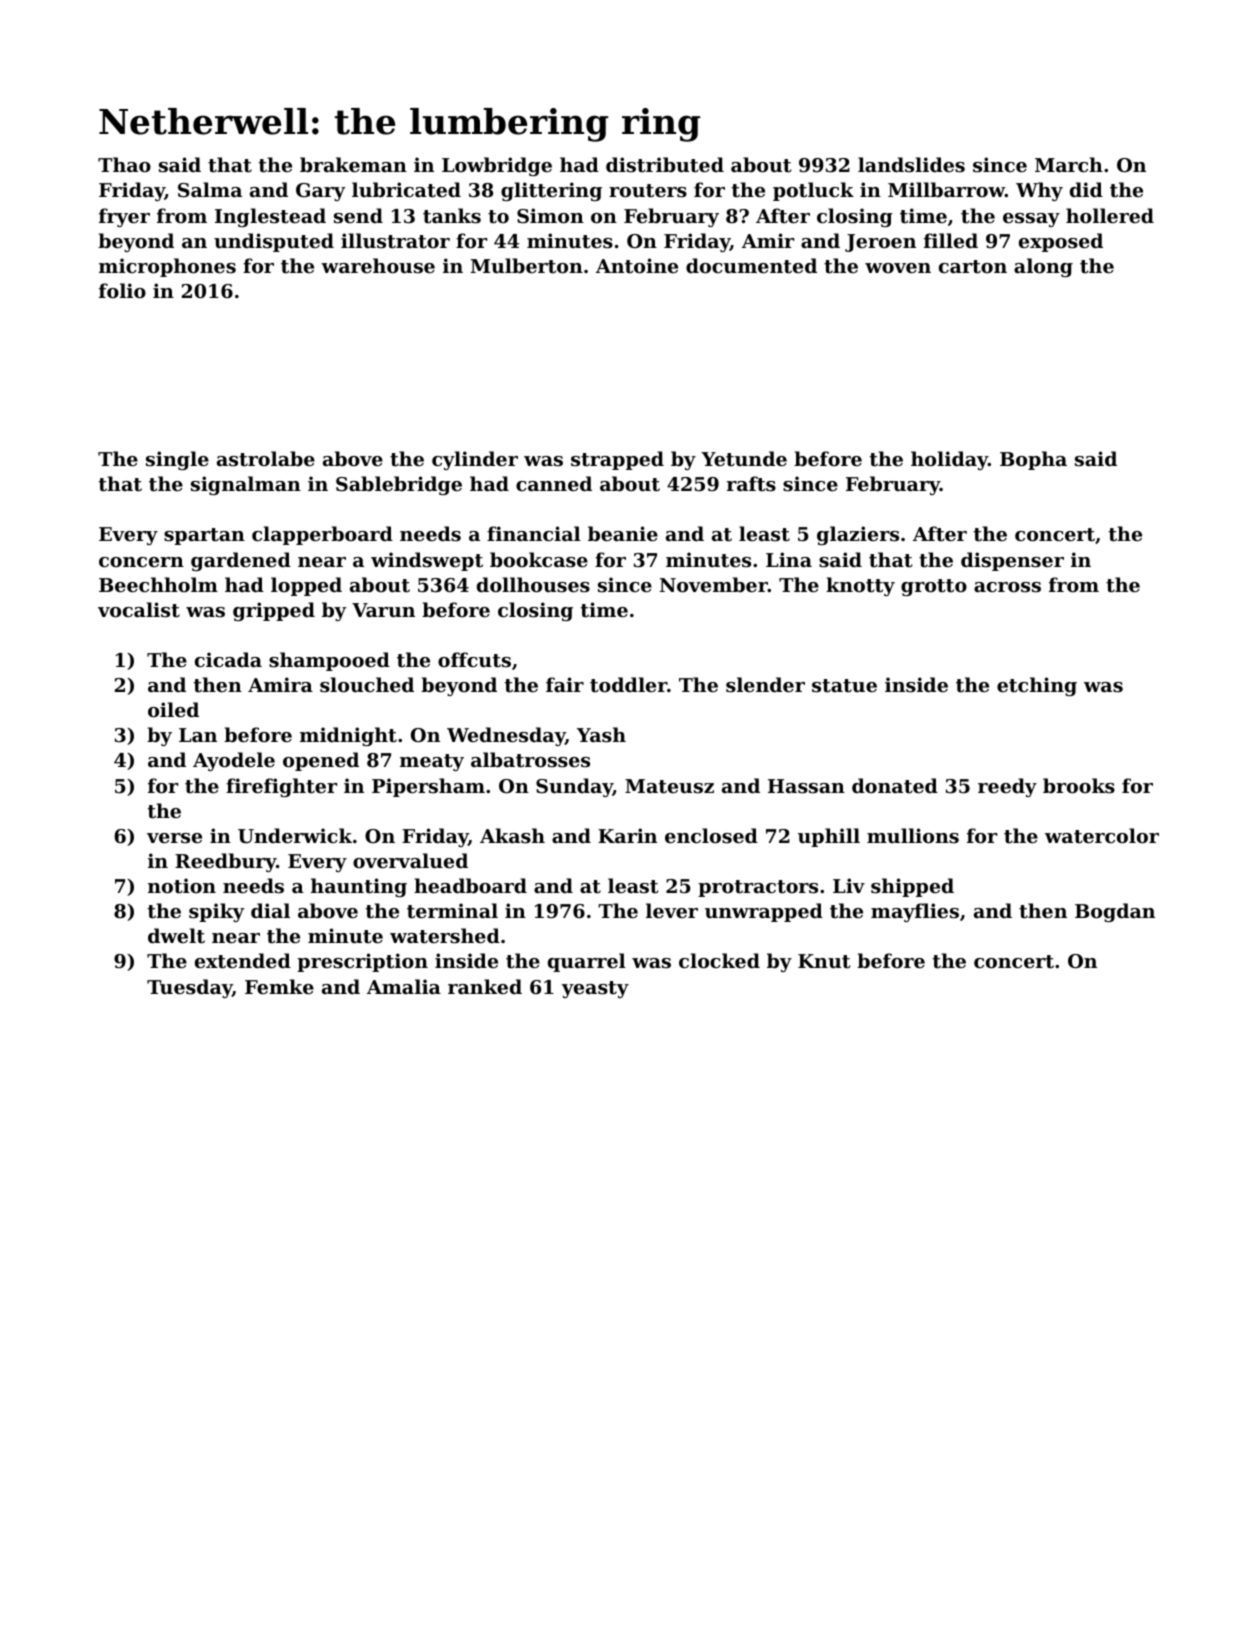  I want to click on Bopha, so click(1033, 460).
